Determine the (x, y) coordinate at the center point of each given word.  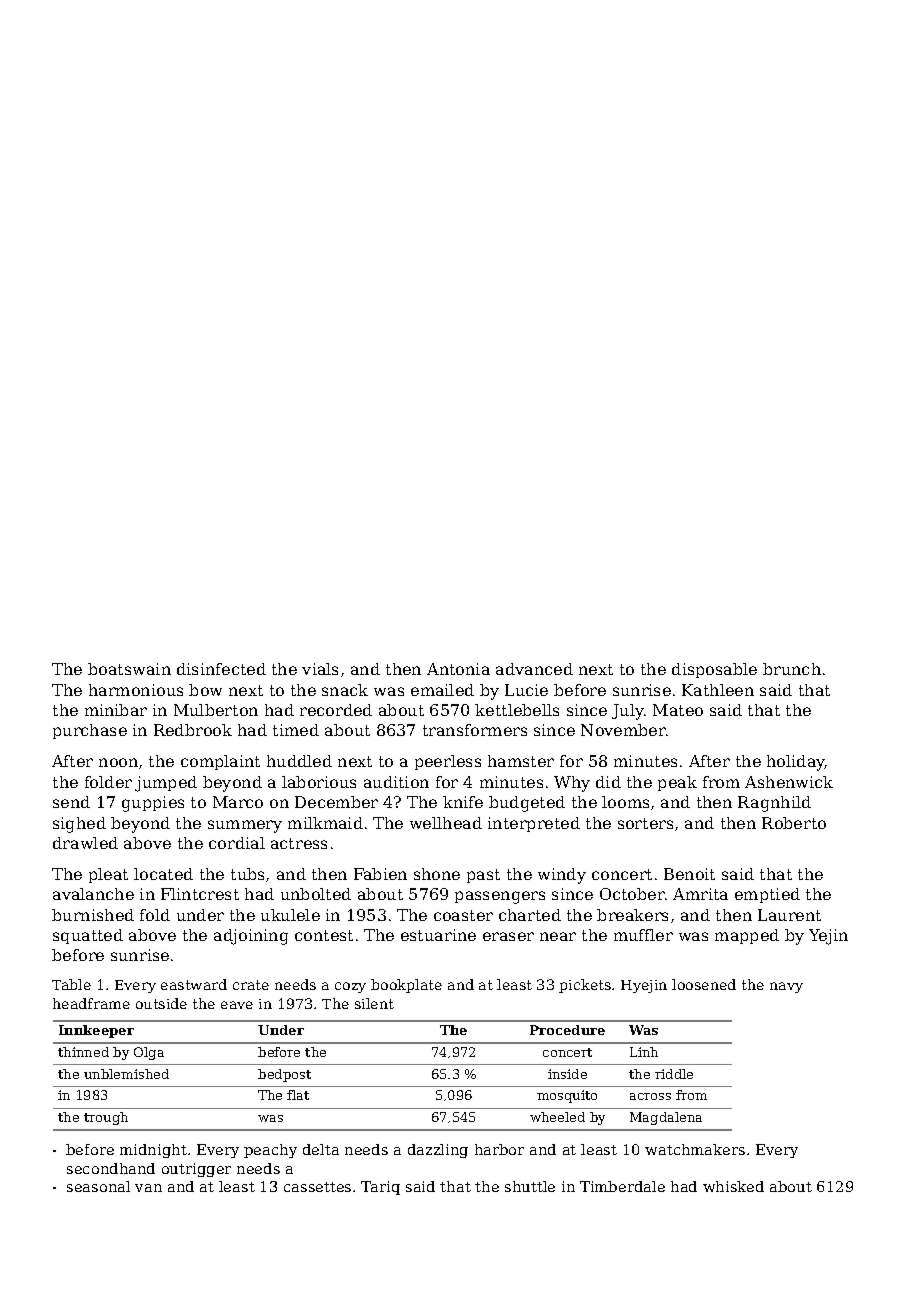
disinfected (221, 669)
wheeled (557, 1117)
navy (786, 987)
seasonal (98, 1186)
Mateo (678, 710)
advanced (534, 669)
